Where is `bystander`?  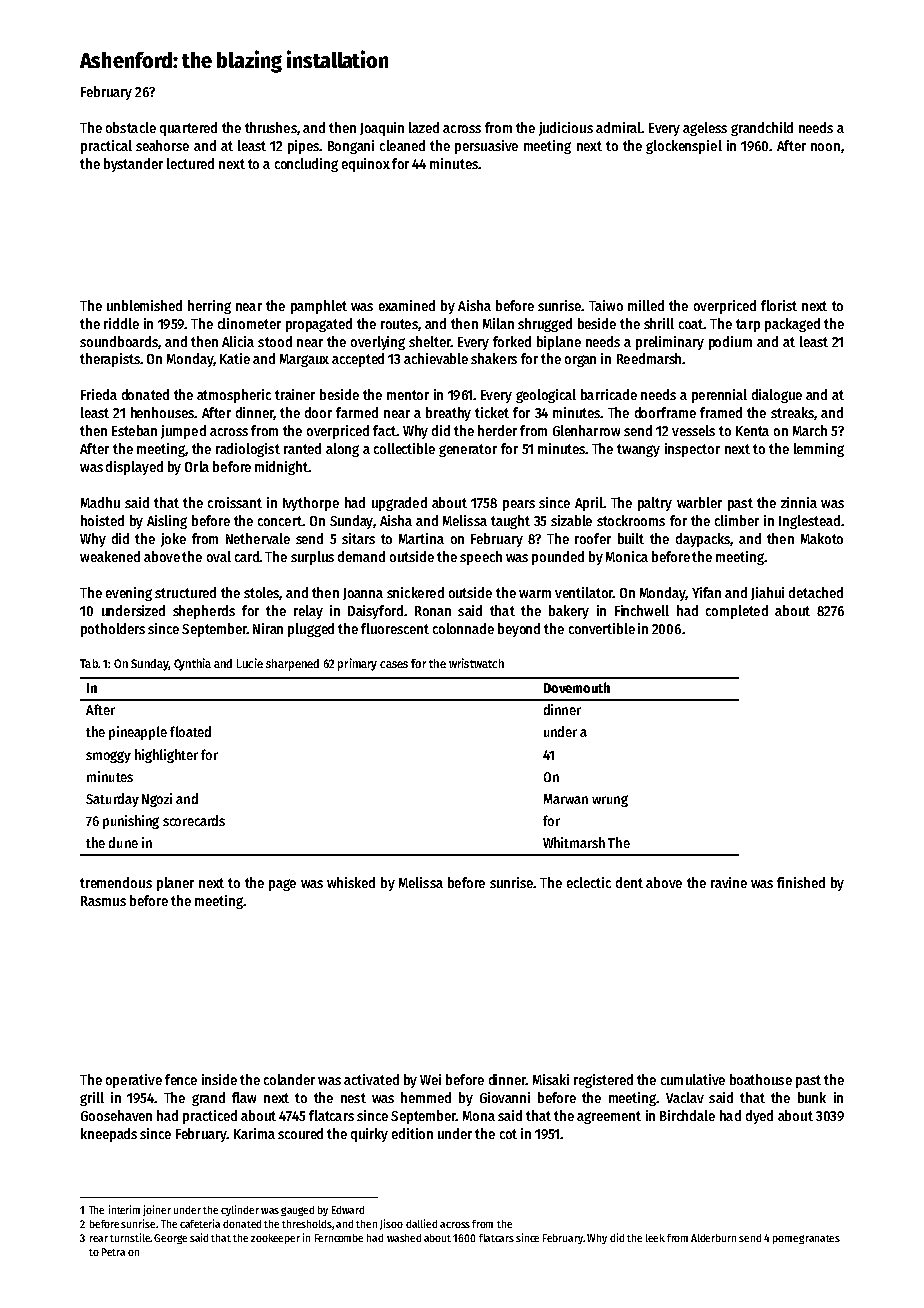 bystander is located at coordinates (133, 165).
